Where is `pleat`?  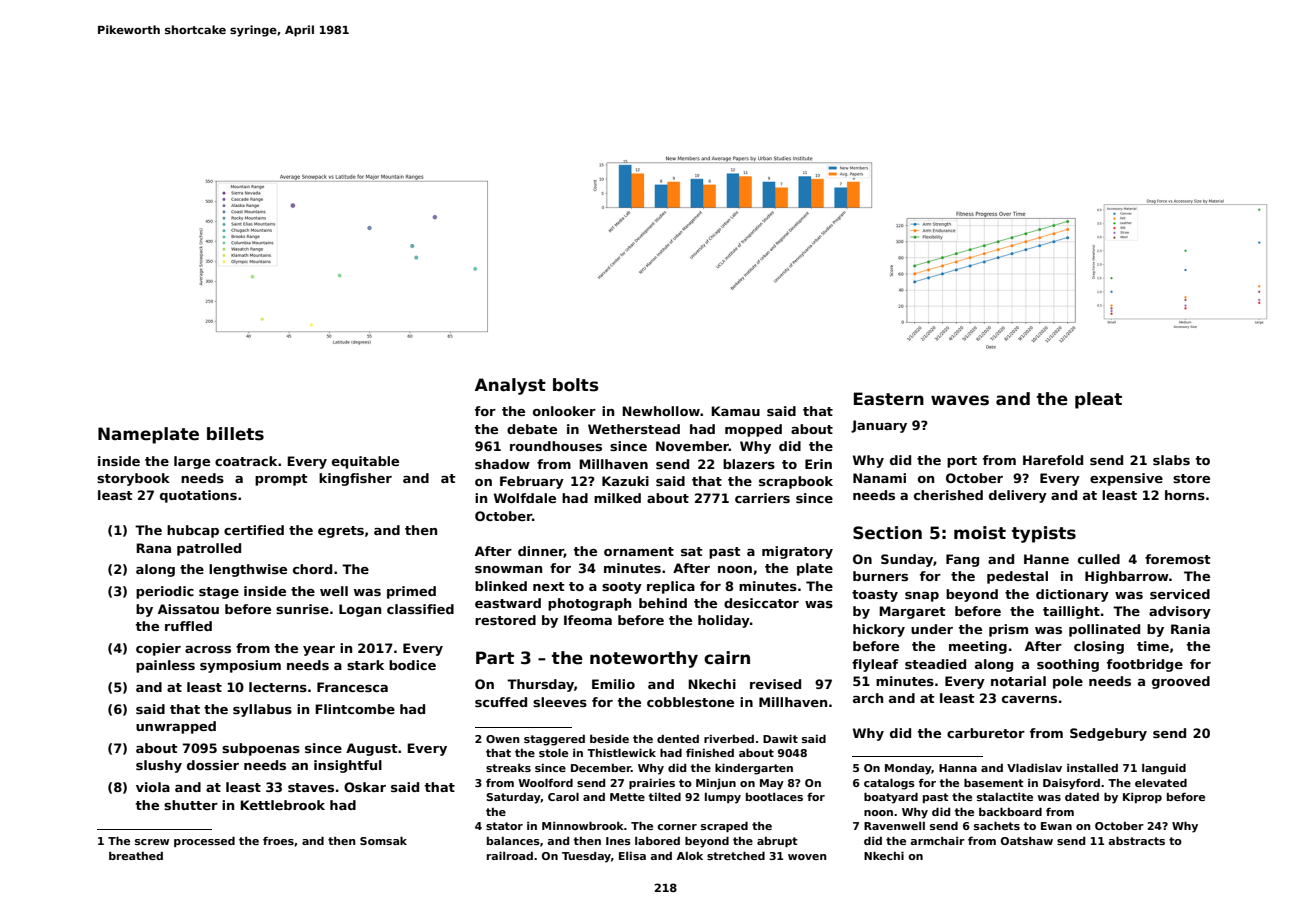
pleat is located at coordinates (1098, 400).
